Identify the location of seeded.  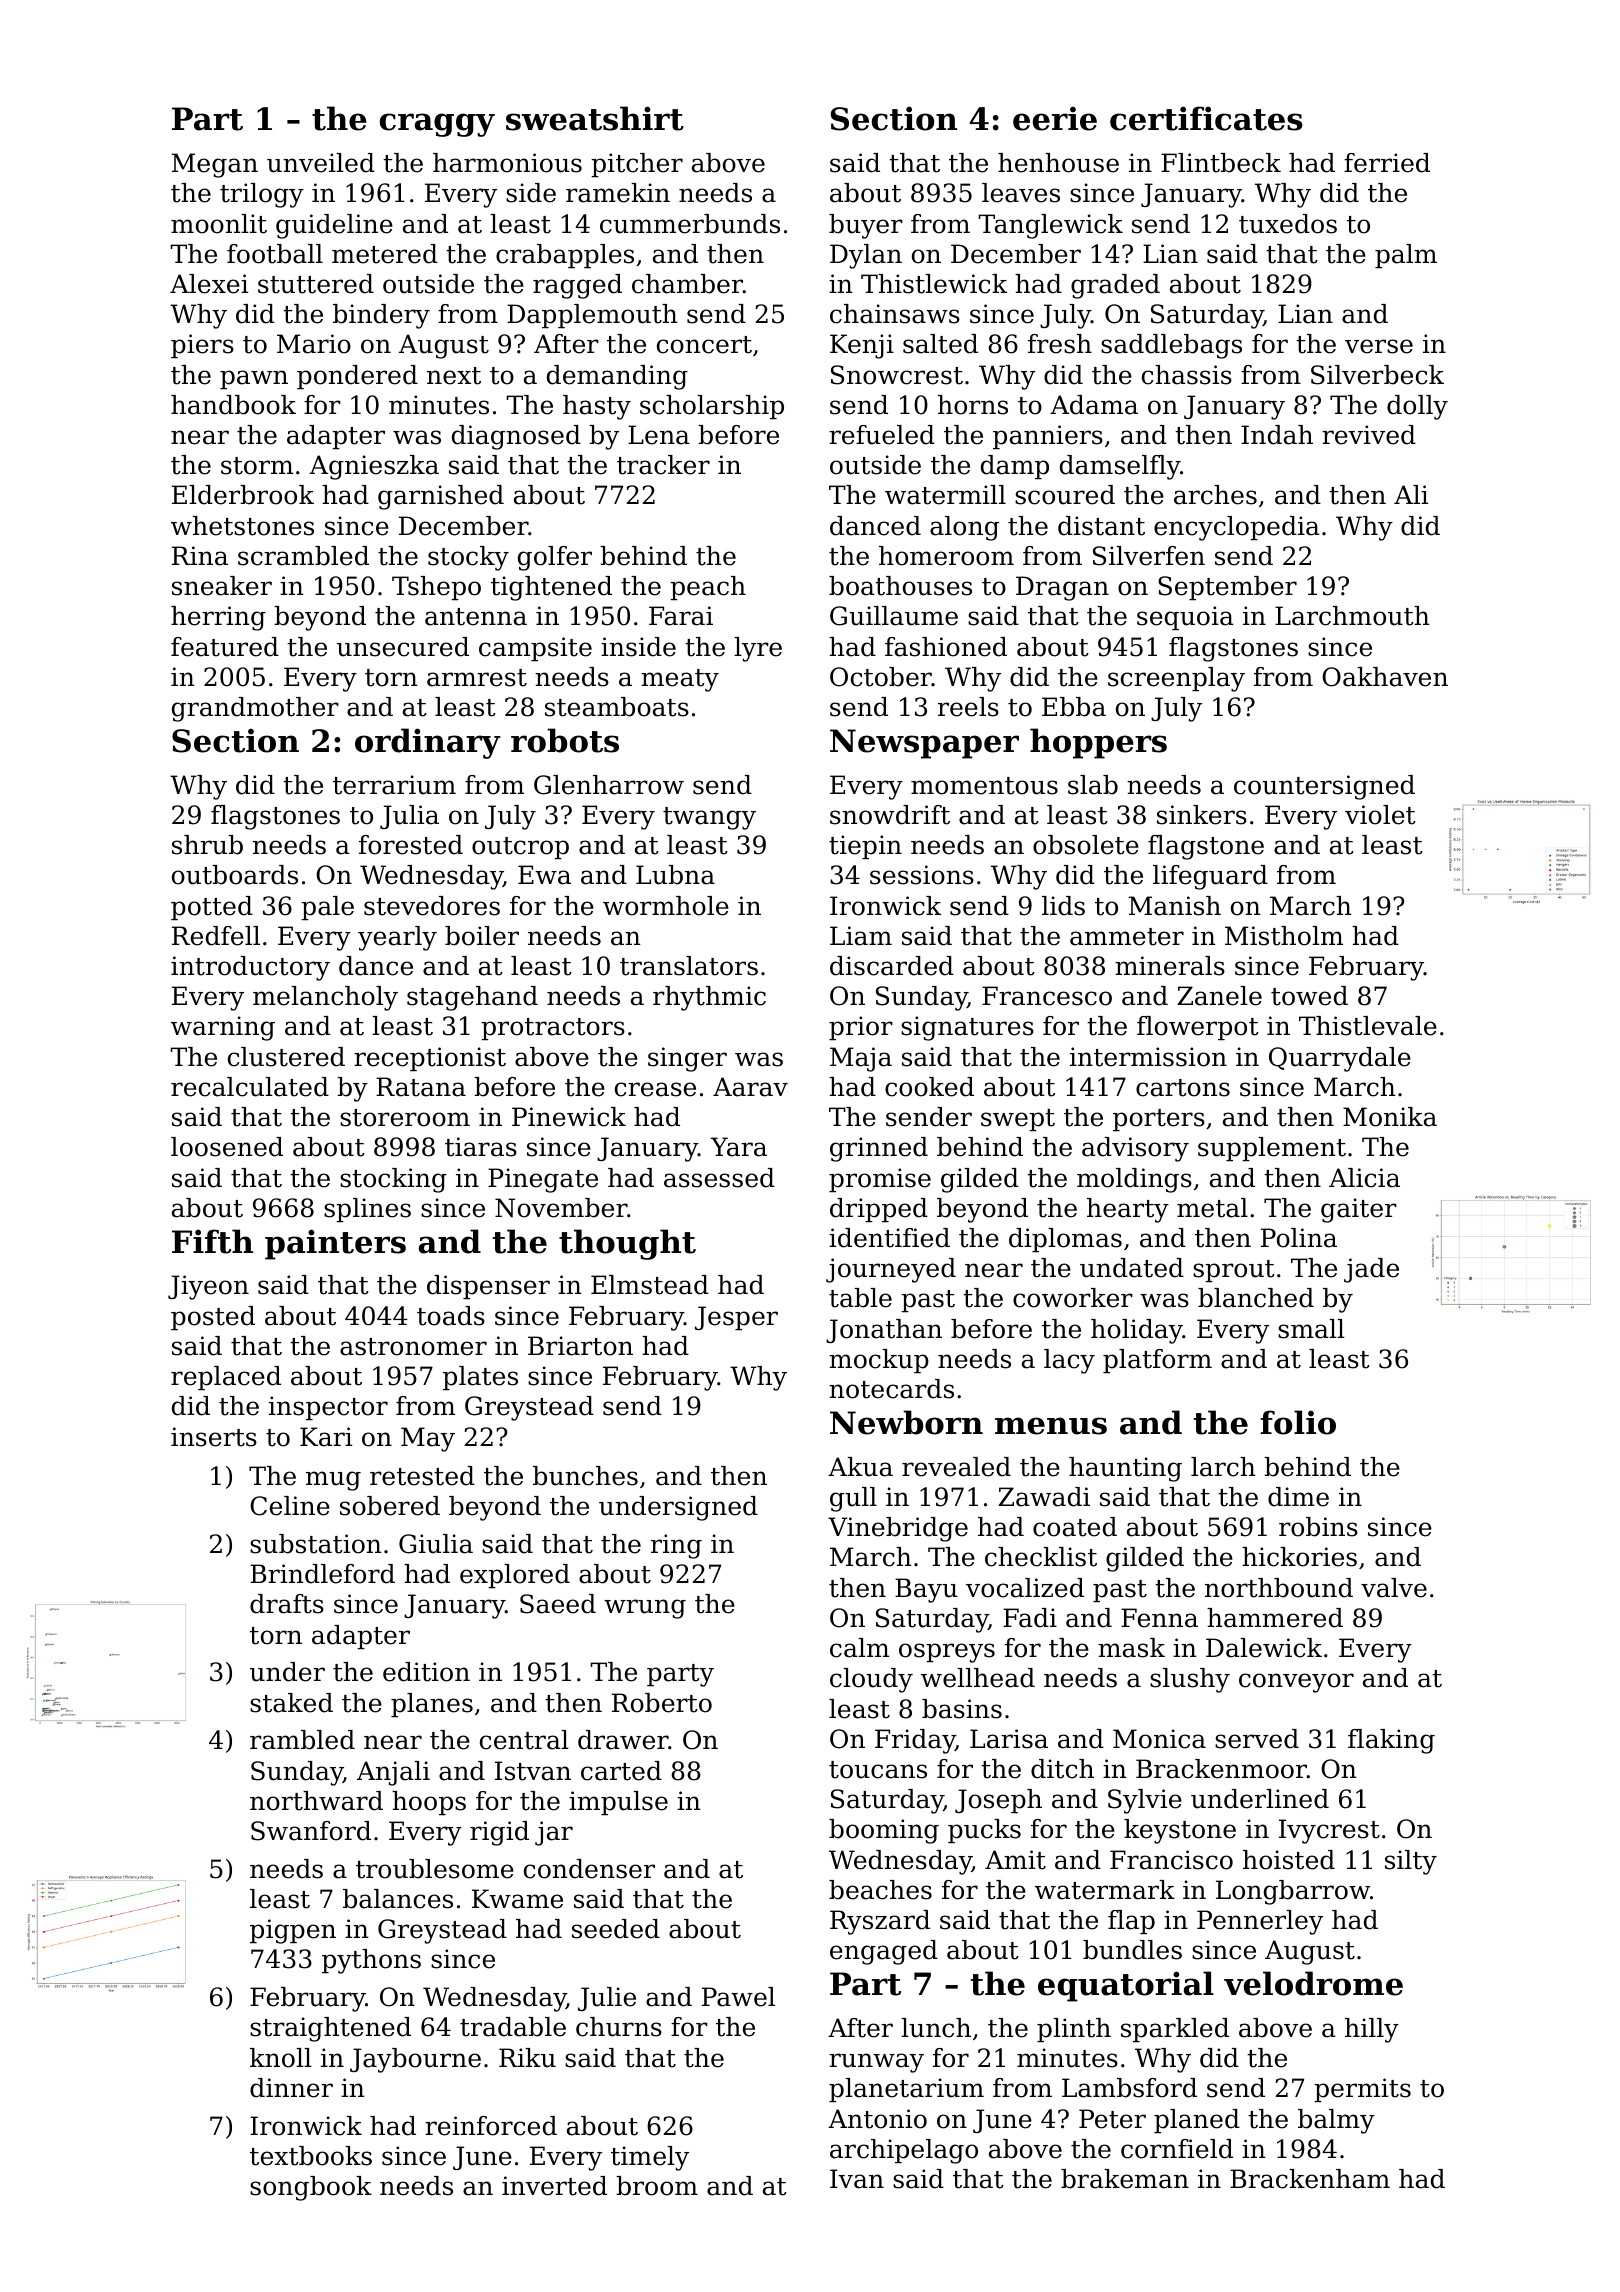
(616, 1929).
